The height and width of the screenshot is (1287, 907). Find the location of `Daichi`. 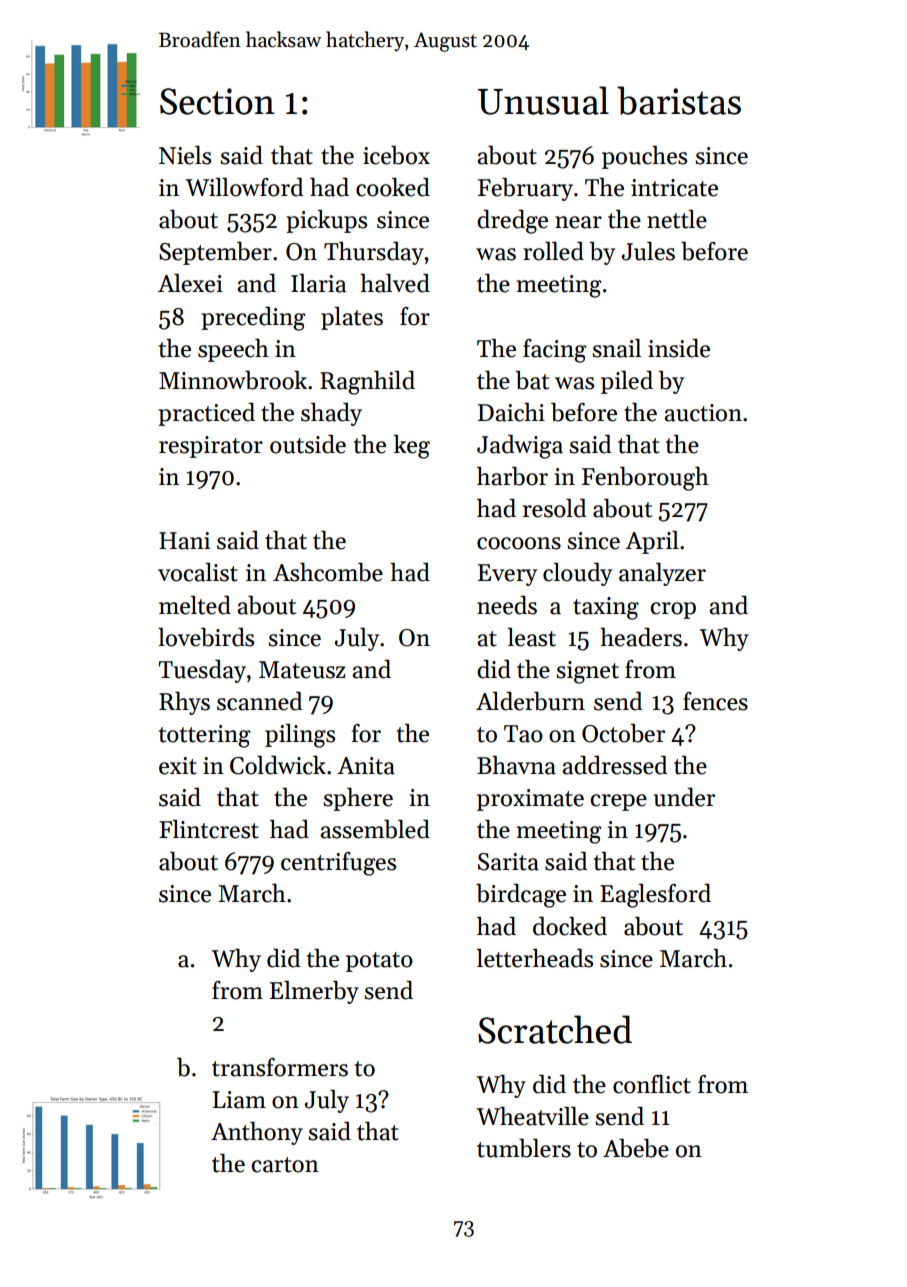

Daichi is located at coordinates (511, 412).
